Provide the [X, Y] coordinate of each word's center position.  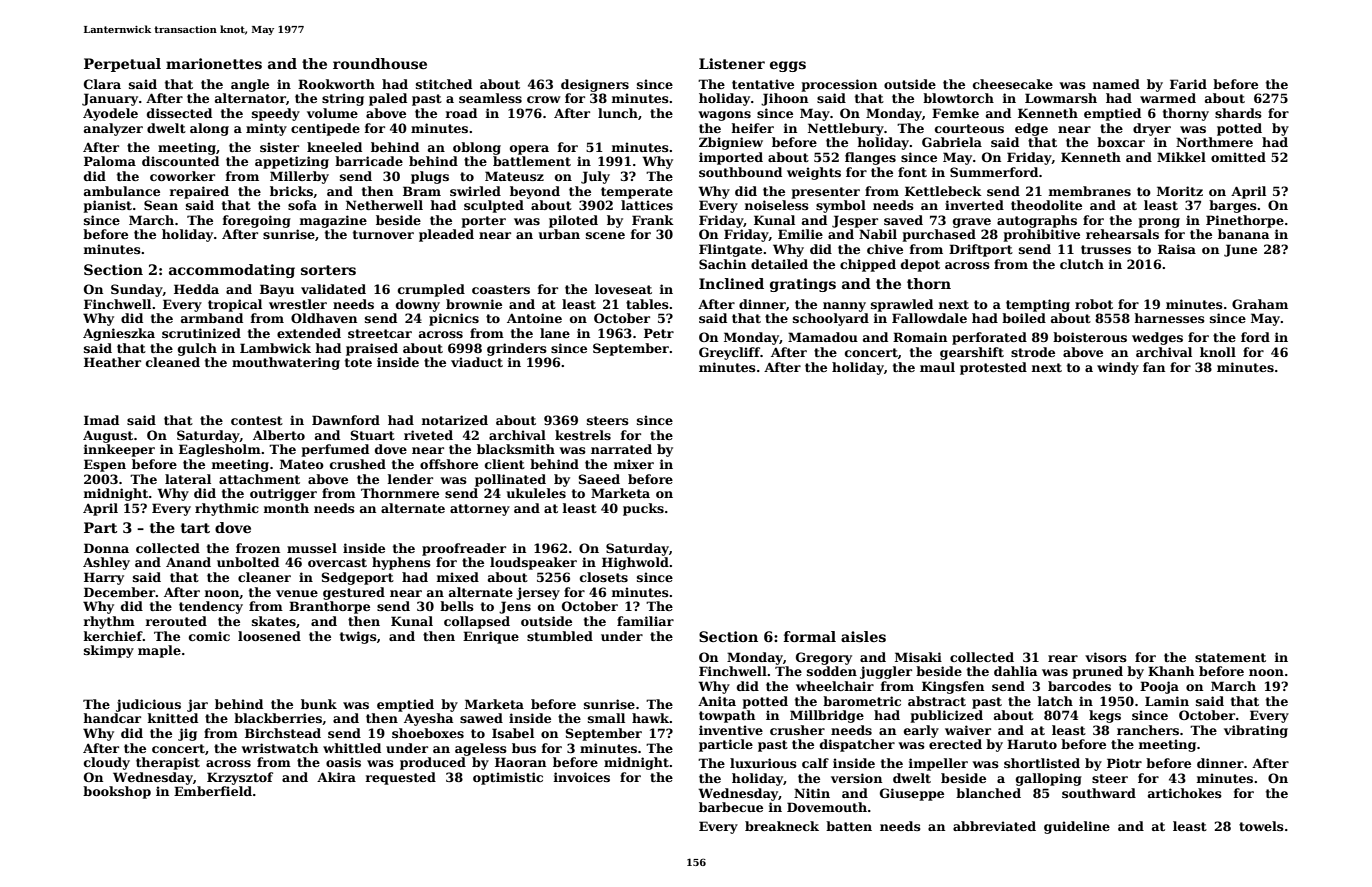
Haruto [1032, 744]
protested [993, 368]
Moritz [1180, 191]
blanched [988, 793]
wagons [724, 116]
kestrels [583, 435]
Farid [1188, 84]
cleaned [173, 362]
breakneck [782, 826]
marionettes [214, 63]
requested [401, 778]
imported [731, 158]
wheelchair [835, 686]
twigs [358, 637]
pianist [108, 206]
